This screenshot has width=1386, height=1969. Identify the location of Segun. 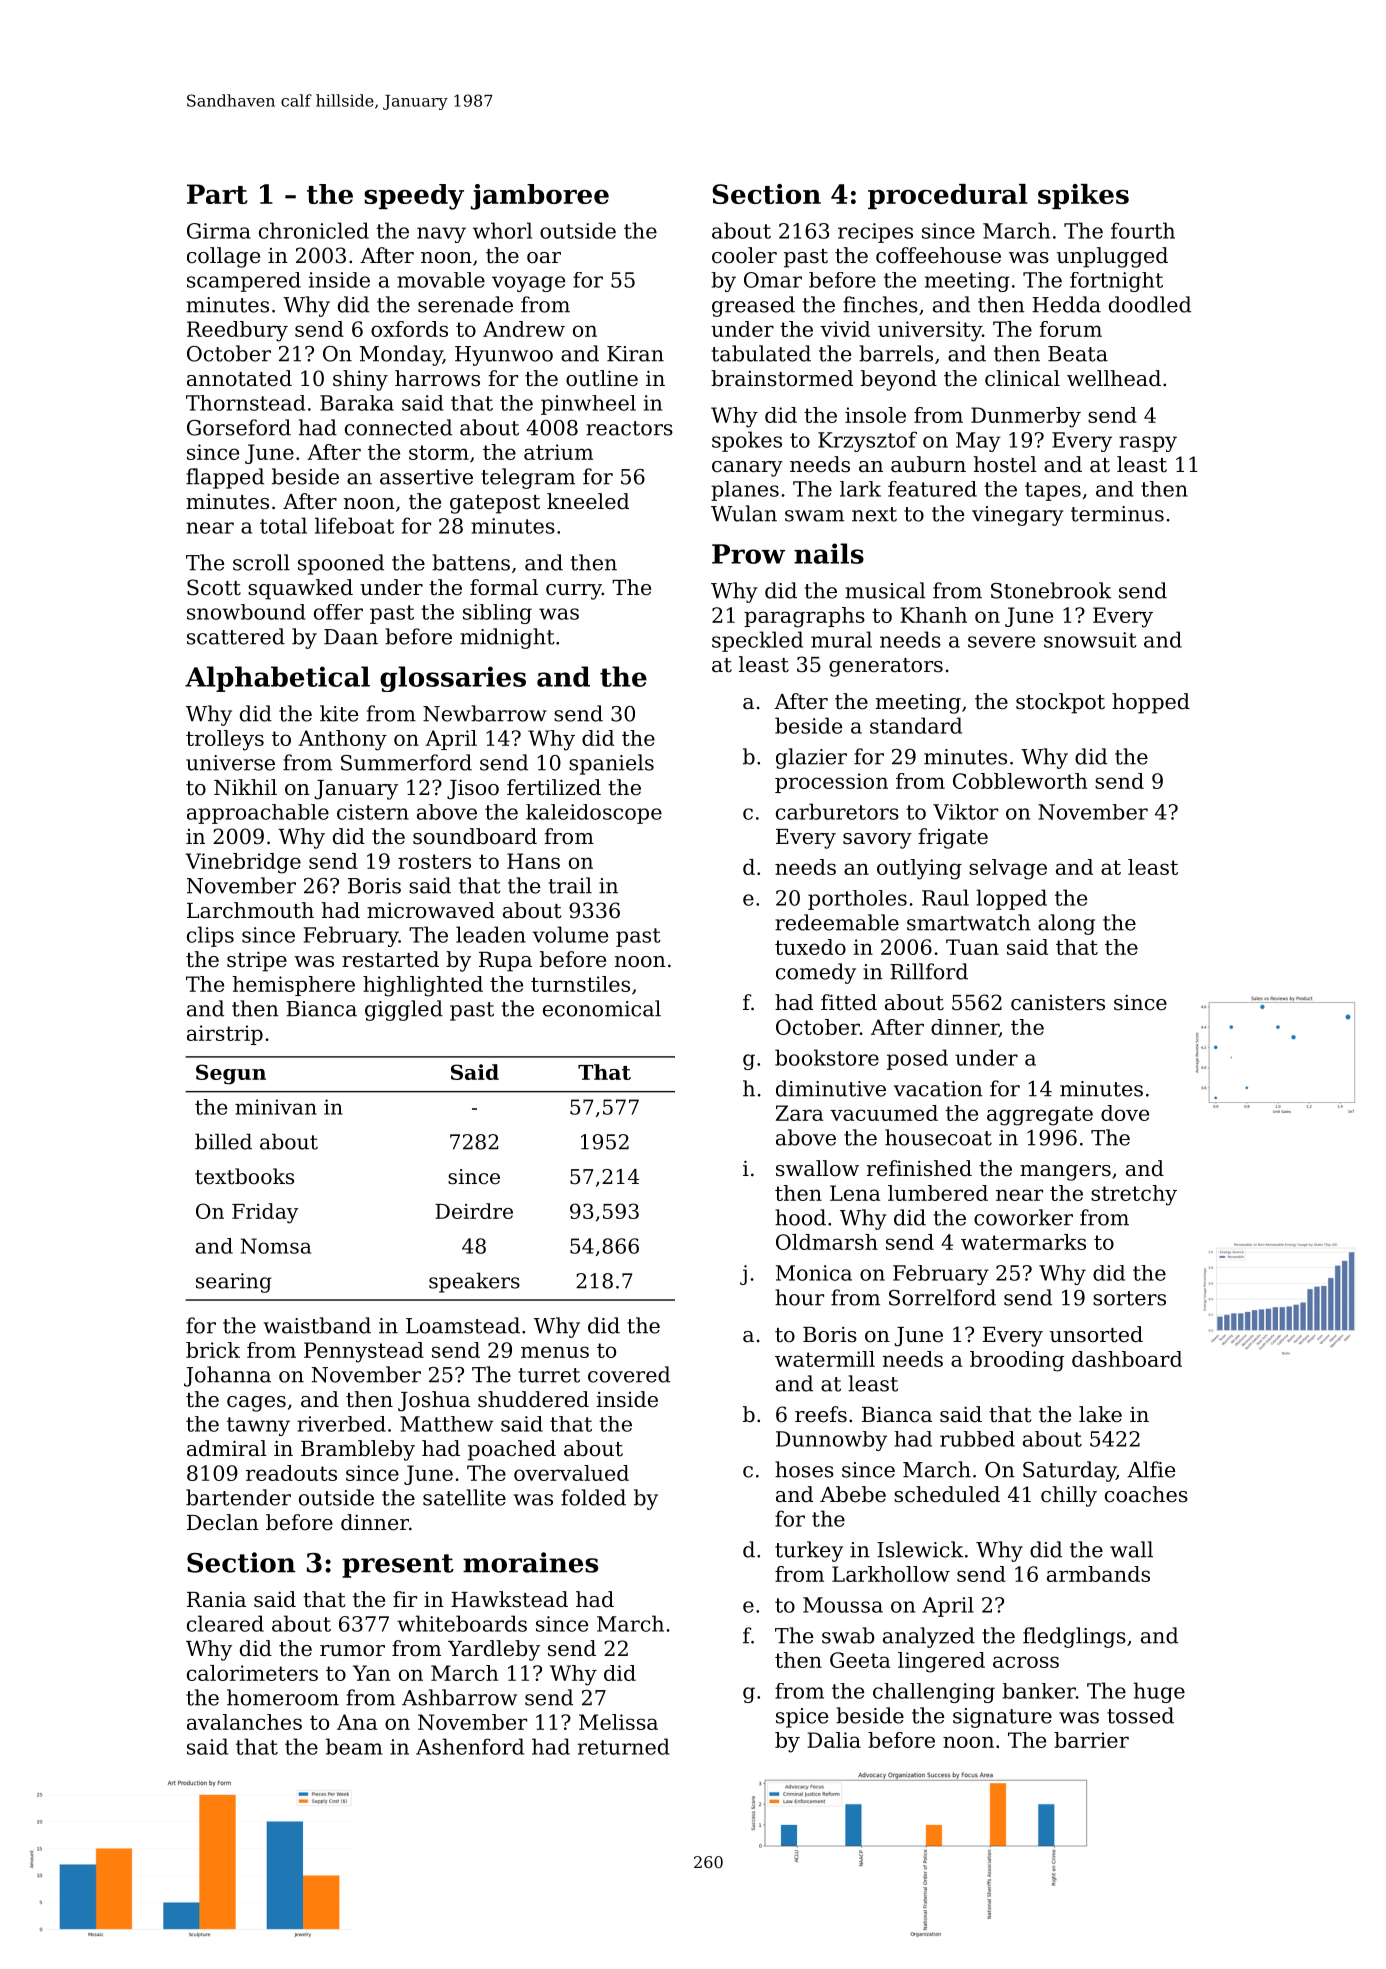
(231, 1074).
